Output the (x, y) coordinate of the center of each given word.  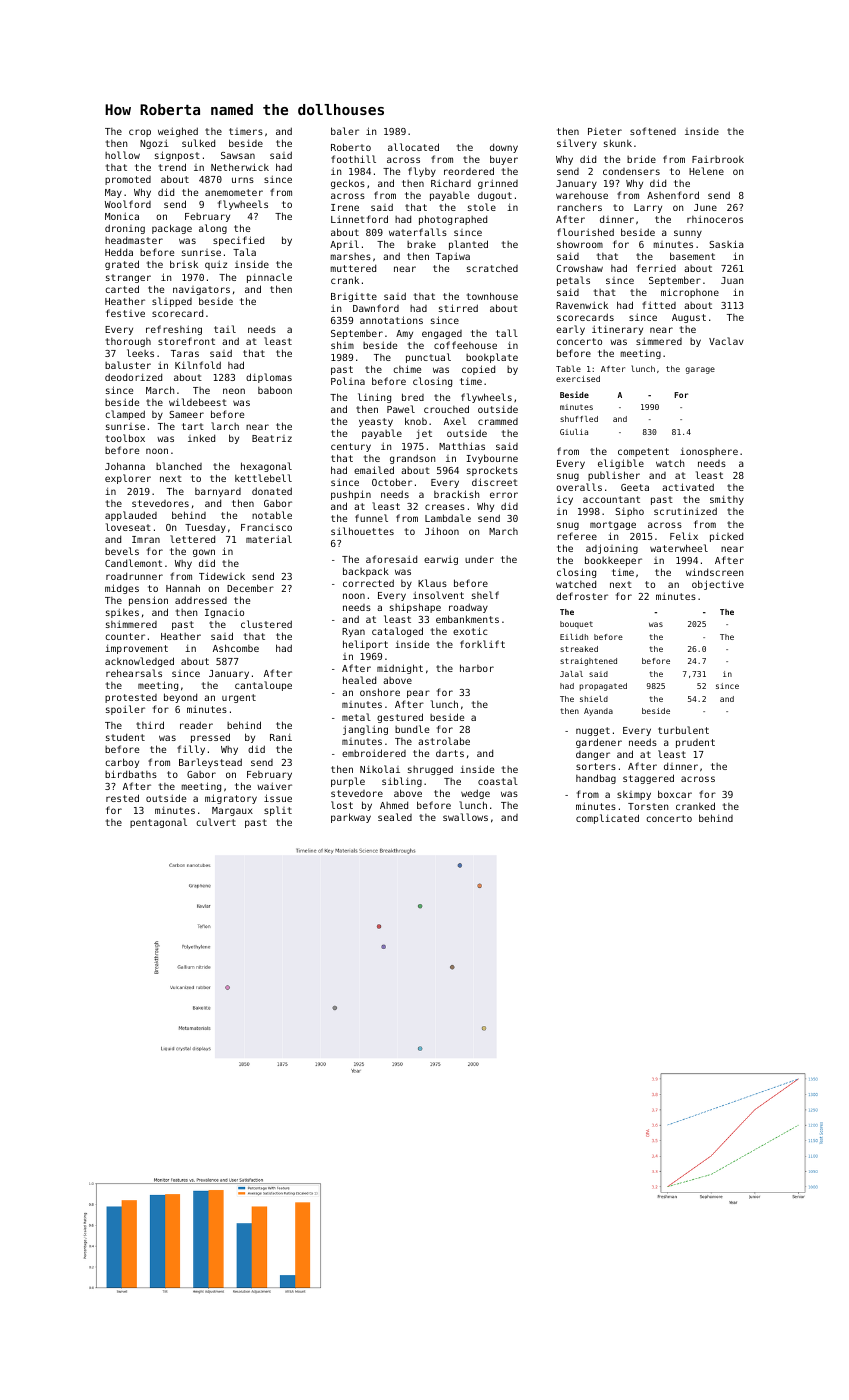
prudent (695, 743)
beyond (180, 698)
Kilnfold (198, 365)
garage (700, 370)
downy (504, 148)
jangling (365, 730)
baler (345, 131)
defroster (582, 596)
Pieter (605, 131)
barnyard (218, 492)
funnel (371, 518)
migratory (231, 799)
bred (413, 397)
